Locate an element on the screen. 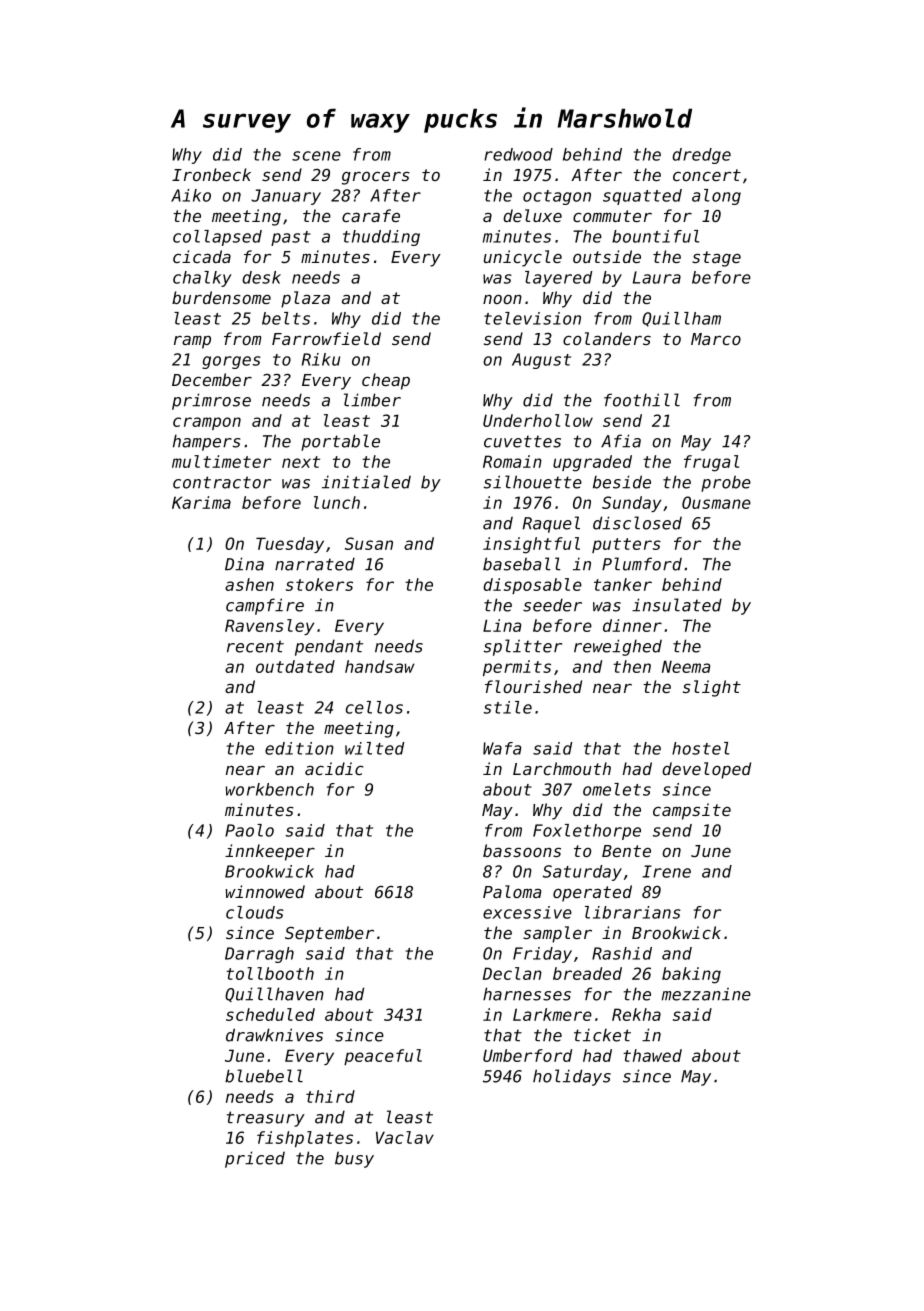  stage is located at coordinates (716, 259).
